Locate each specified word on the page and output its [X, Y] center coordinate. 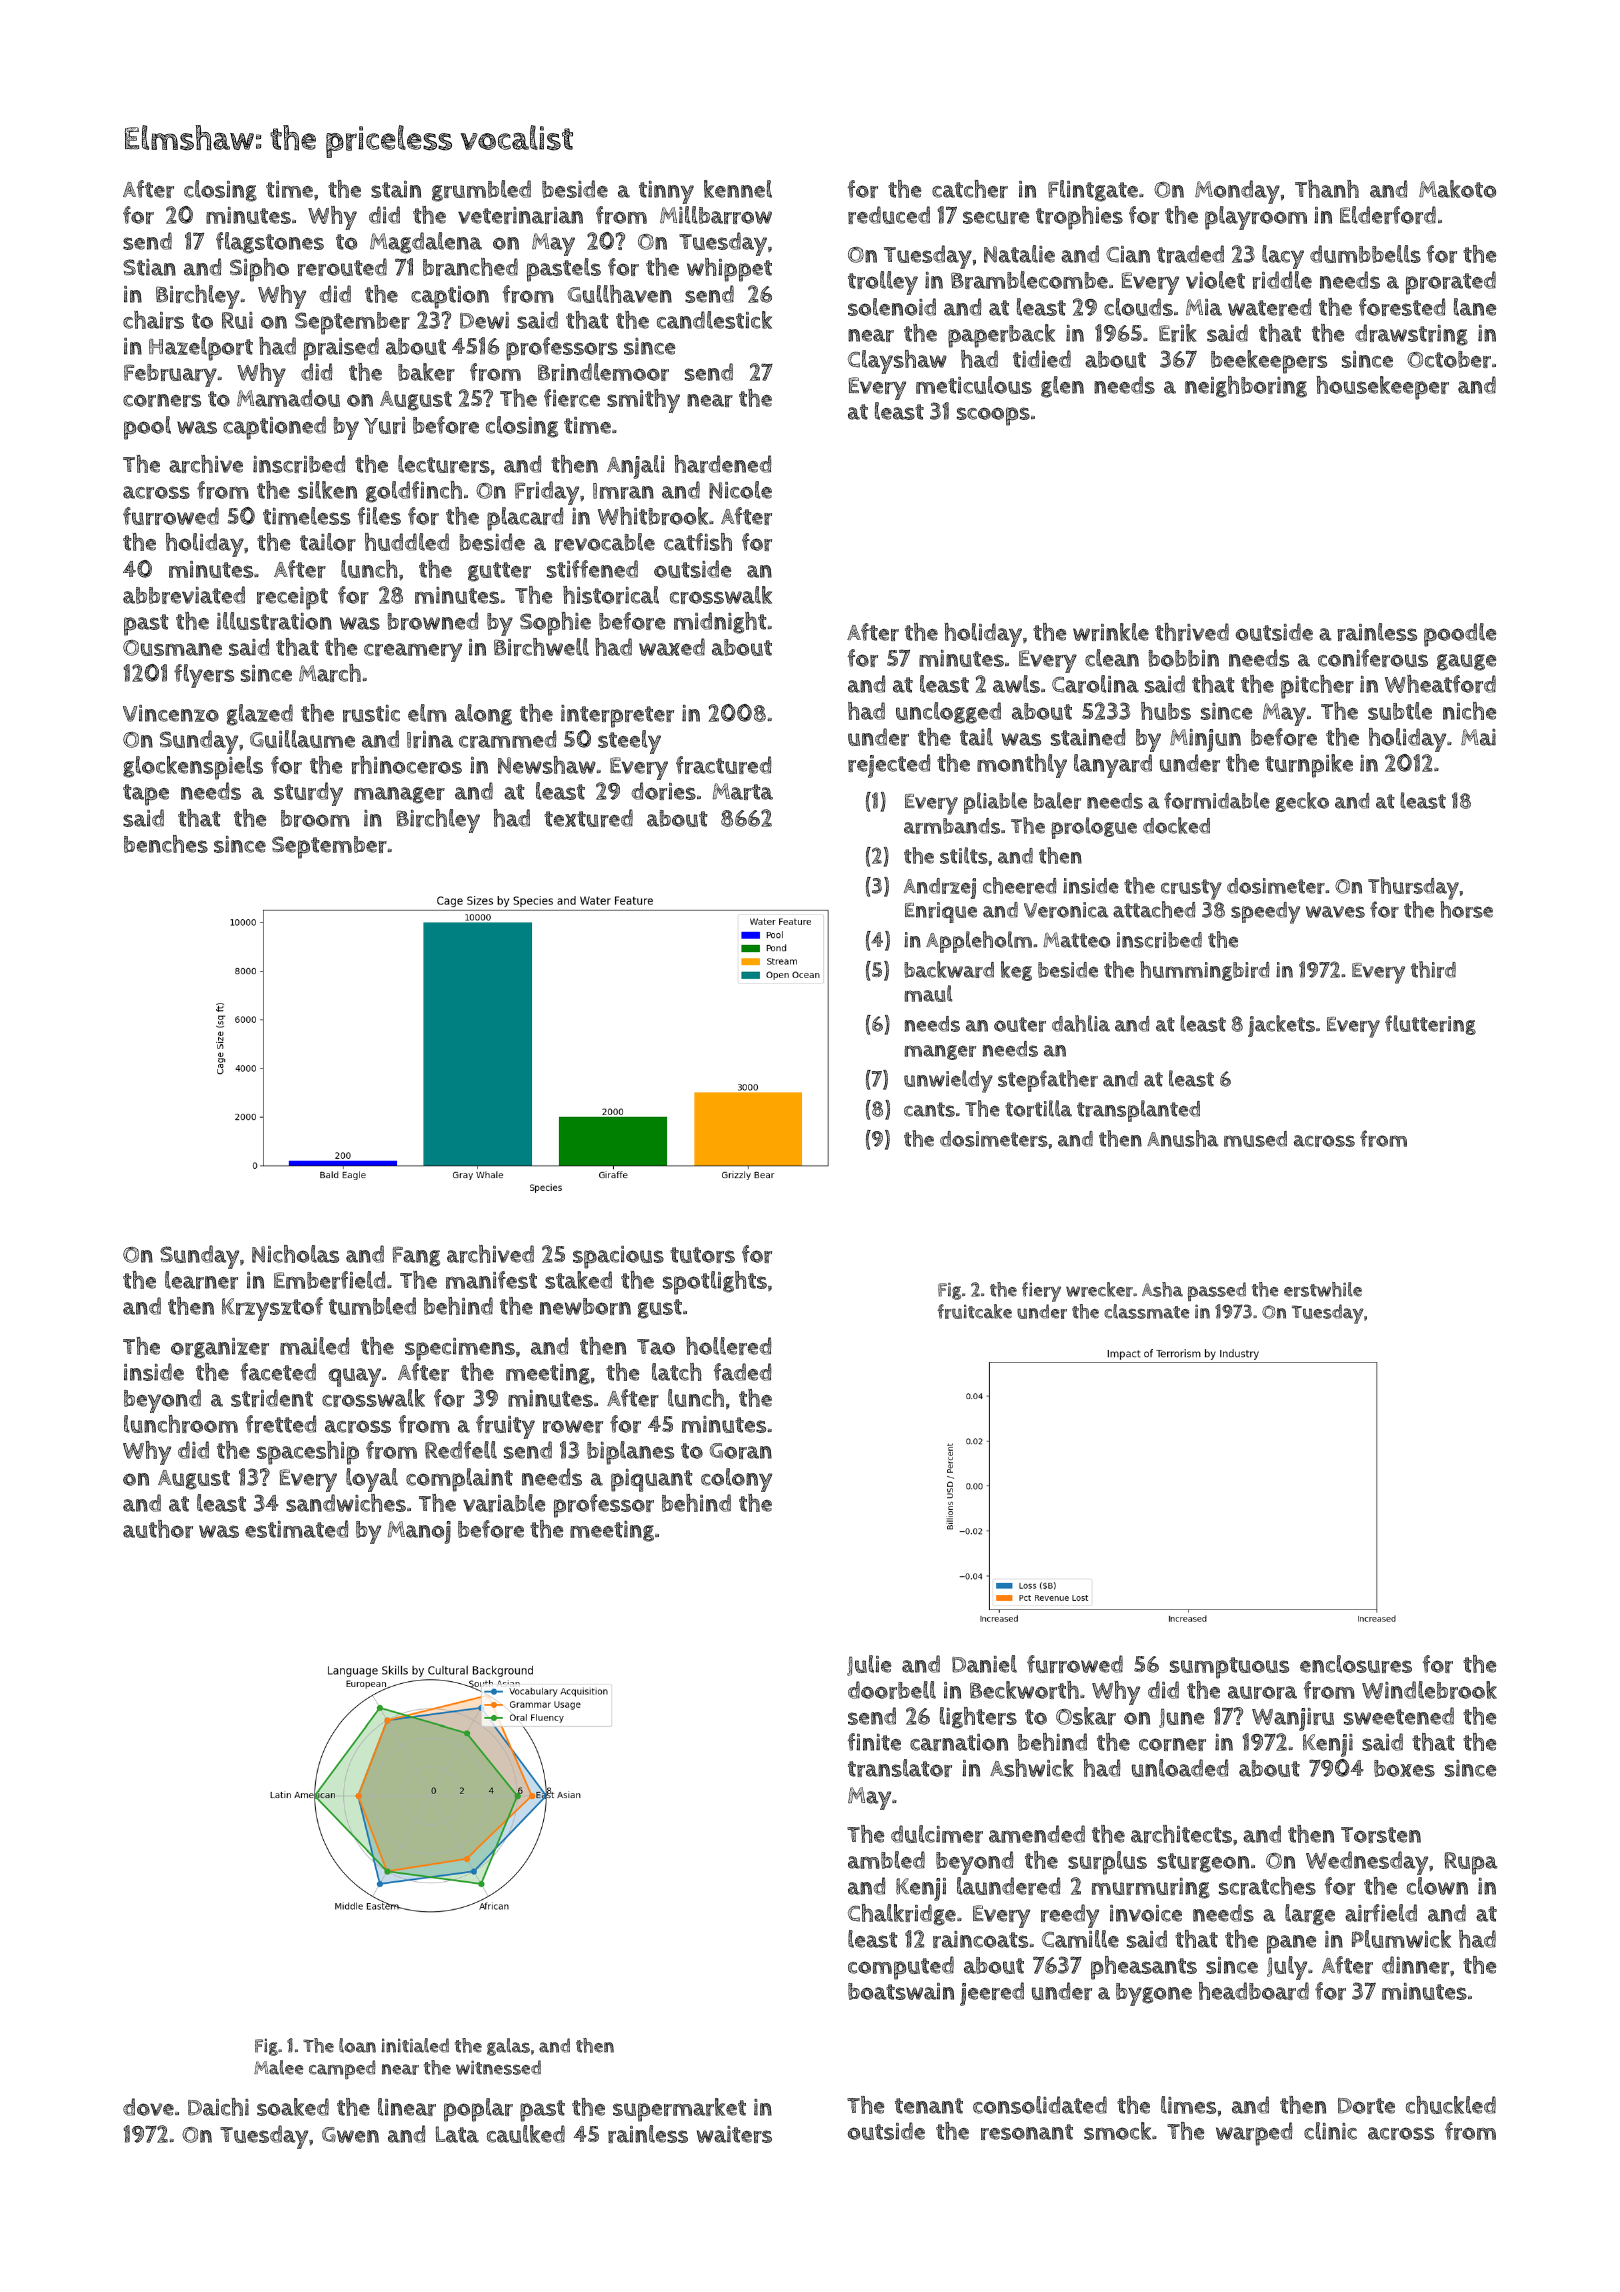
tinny [666, 192]
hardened [722, 464]
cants [929, 1109]
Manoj [419, 1532]
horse [1466, 909]
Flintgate [1093, 191]
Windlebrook [1429, 1690]
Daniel [984, 1664]
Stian [149, 267]
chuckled [1451, 2105]
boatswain [901, 1991]
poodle [1460, 635]
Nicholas [295, 1254]
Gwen [350, 2135]
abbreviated [184, 595]
